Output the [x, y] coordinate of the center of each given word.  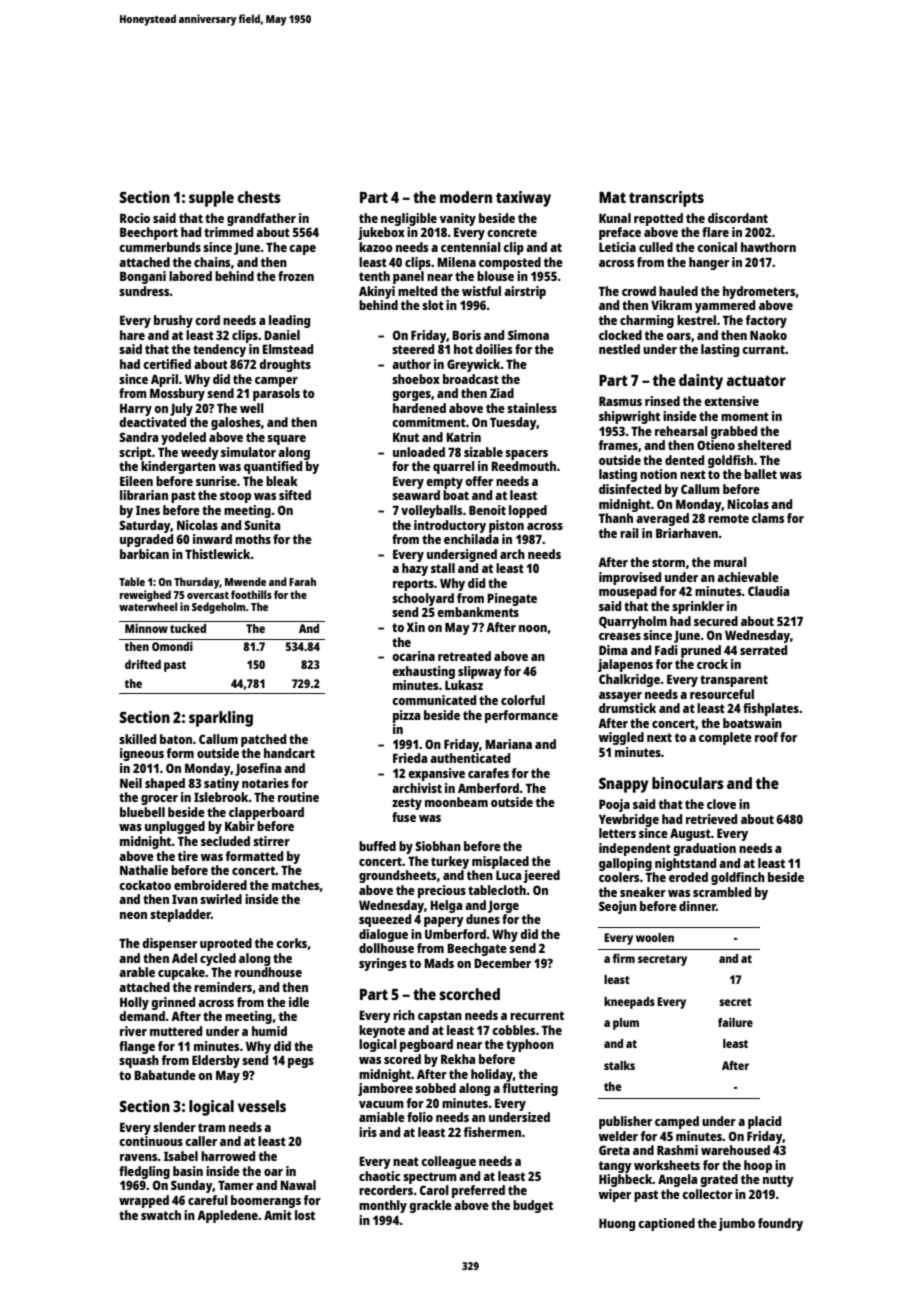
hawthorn [768, 247]
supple [211, 199]
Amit [278, 1215]
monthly [383, 1206]
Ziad [502, 393]
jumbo [736, 1224]
